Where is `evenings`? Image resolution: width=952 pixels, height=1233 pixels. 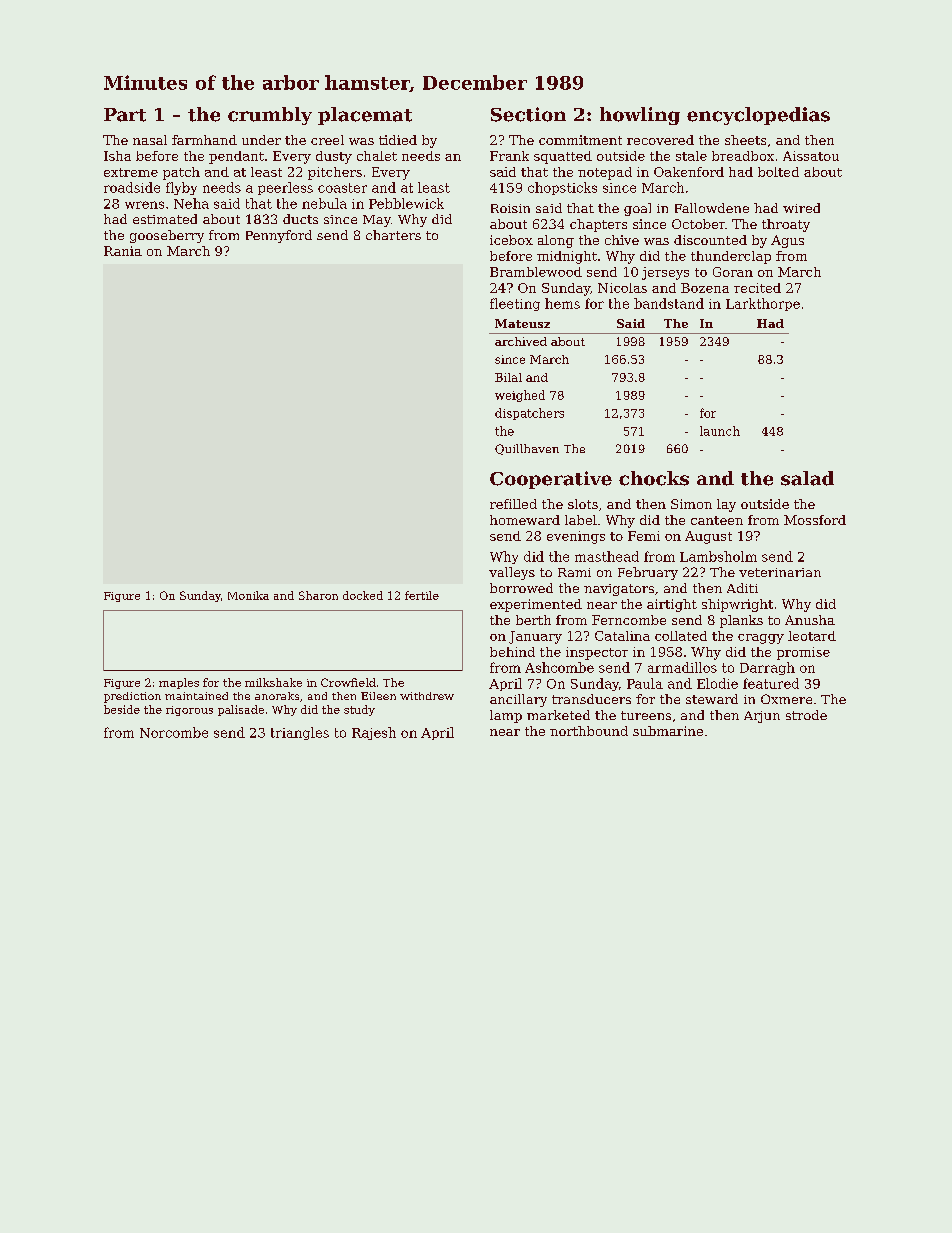
evenings is located at coordinates (576, 537).
